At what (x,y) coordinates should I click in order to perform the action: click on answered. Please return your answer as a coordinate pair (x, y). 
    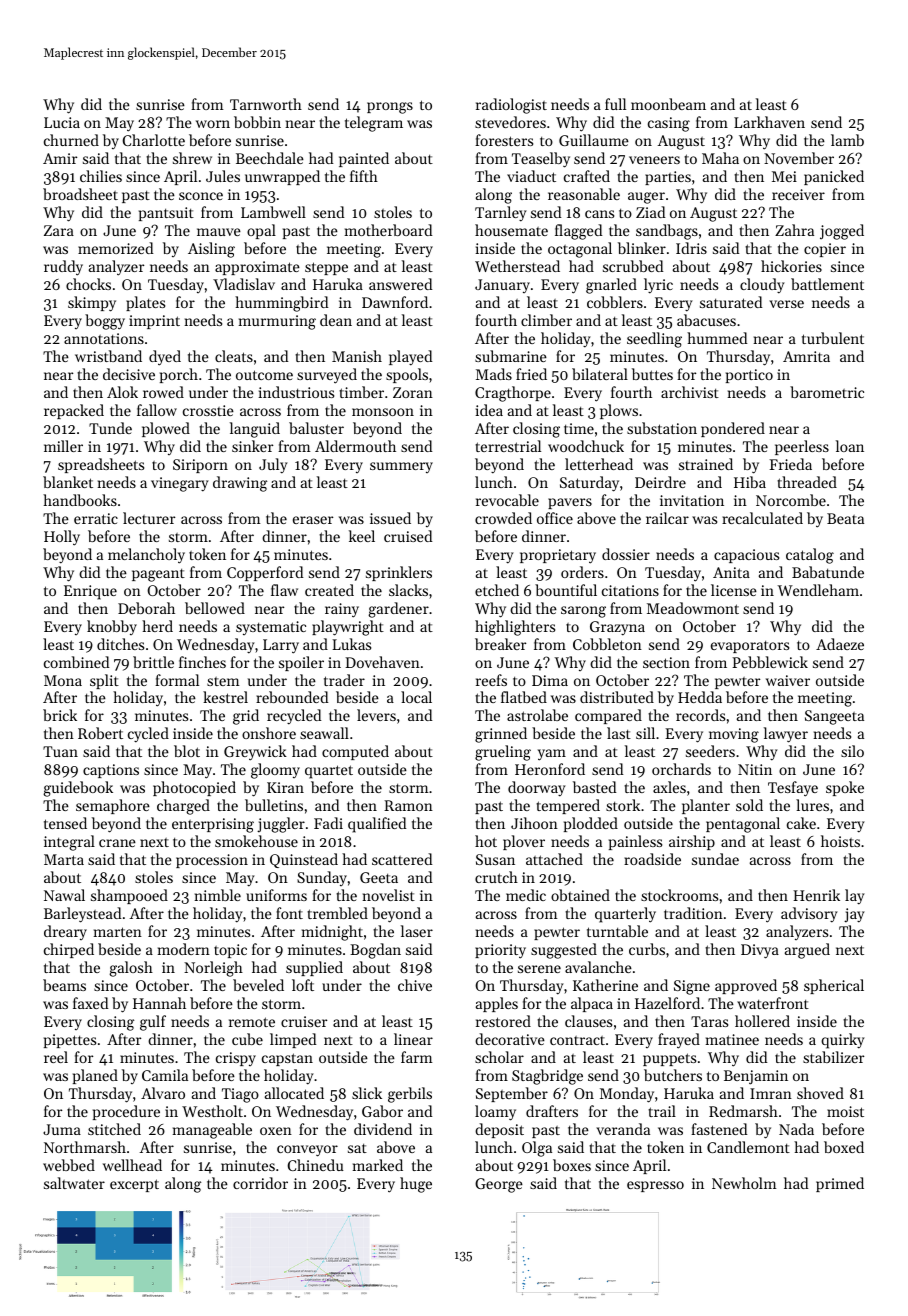
    Looking at the image, I should click on (401, 284).
